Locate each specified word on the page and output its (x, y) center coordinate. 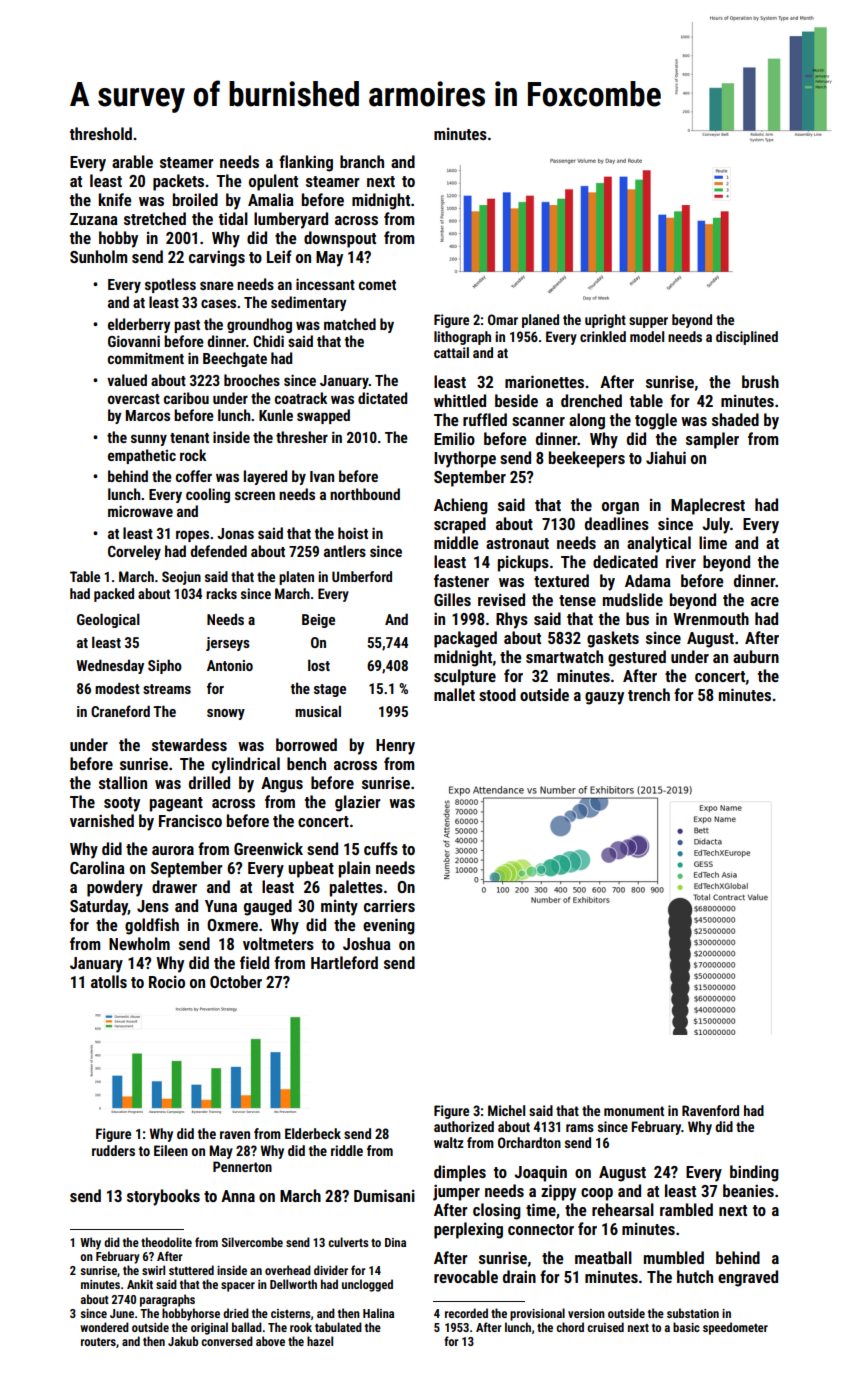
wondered (104, 1327)
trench (649, 694)
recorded (466, 1313)
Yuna (221, 906)
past (187, 326)
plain (354, 869)
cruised (605, 1327)
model (647, 336)
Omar (503, 319)
